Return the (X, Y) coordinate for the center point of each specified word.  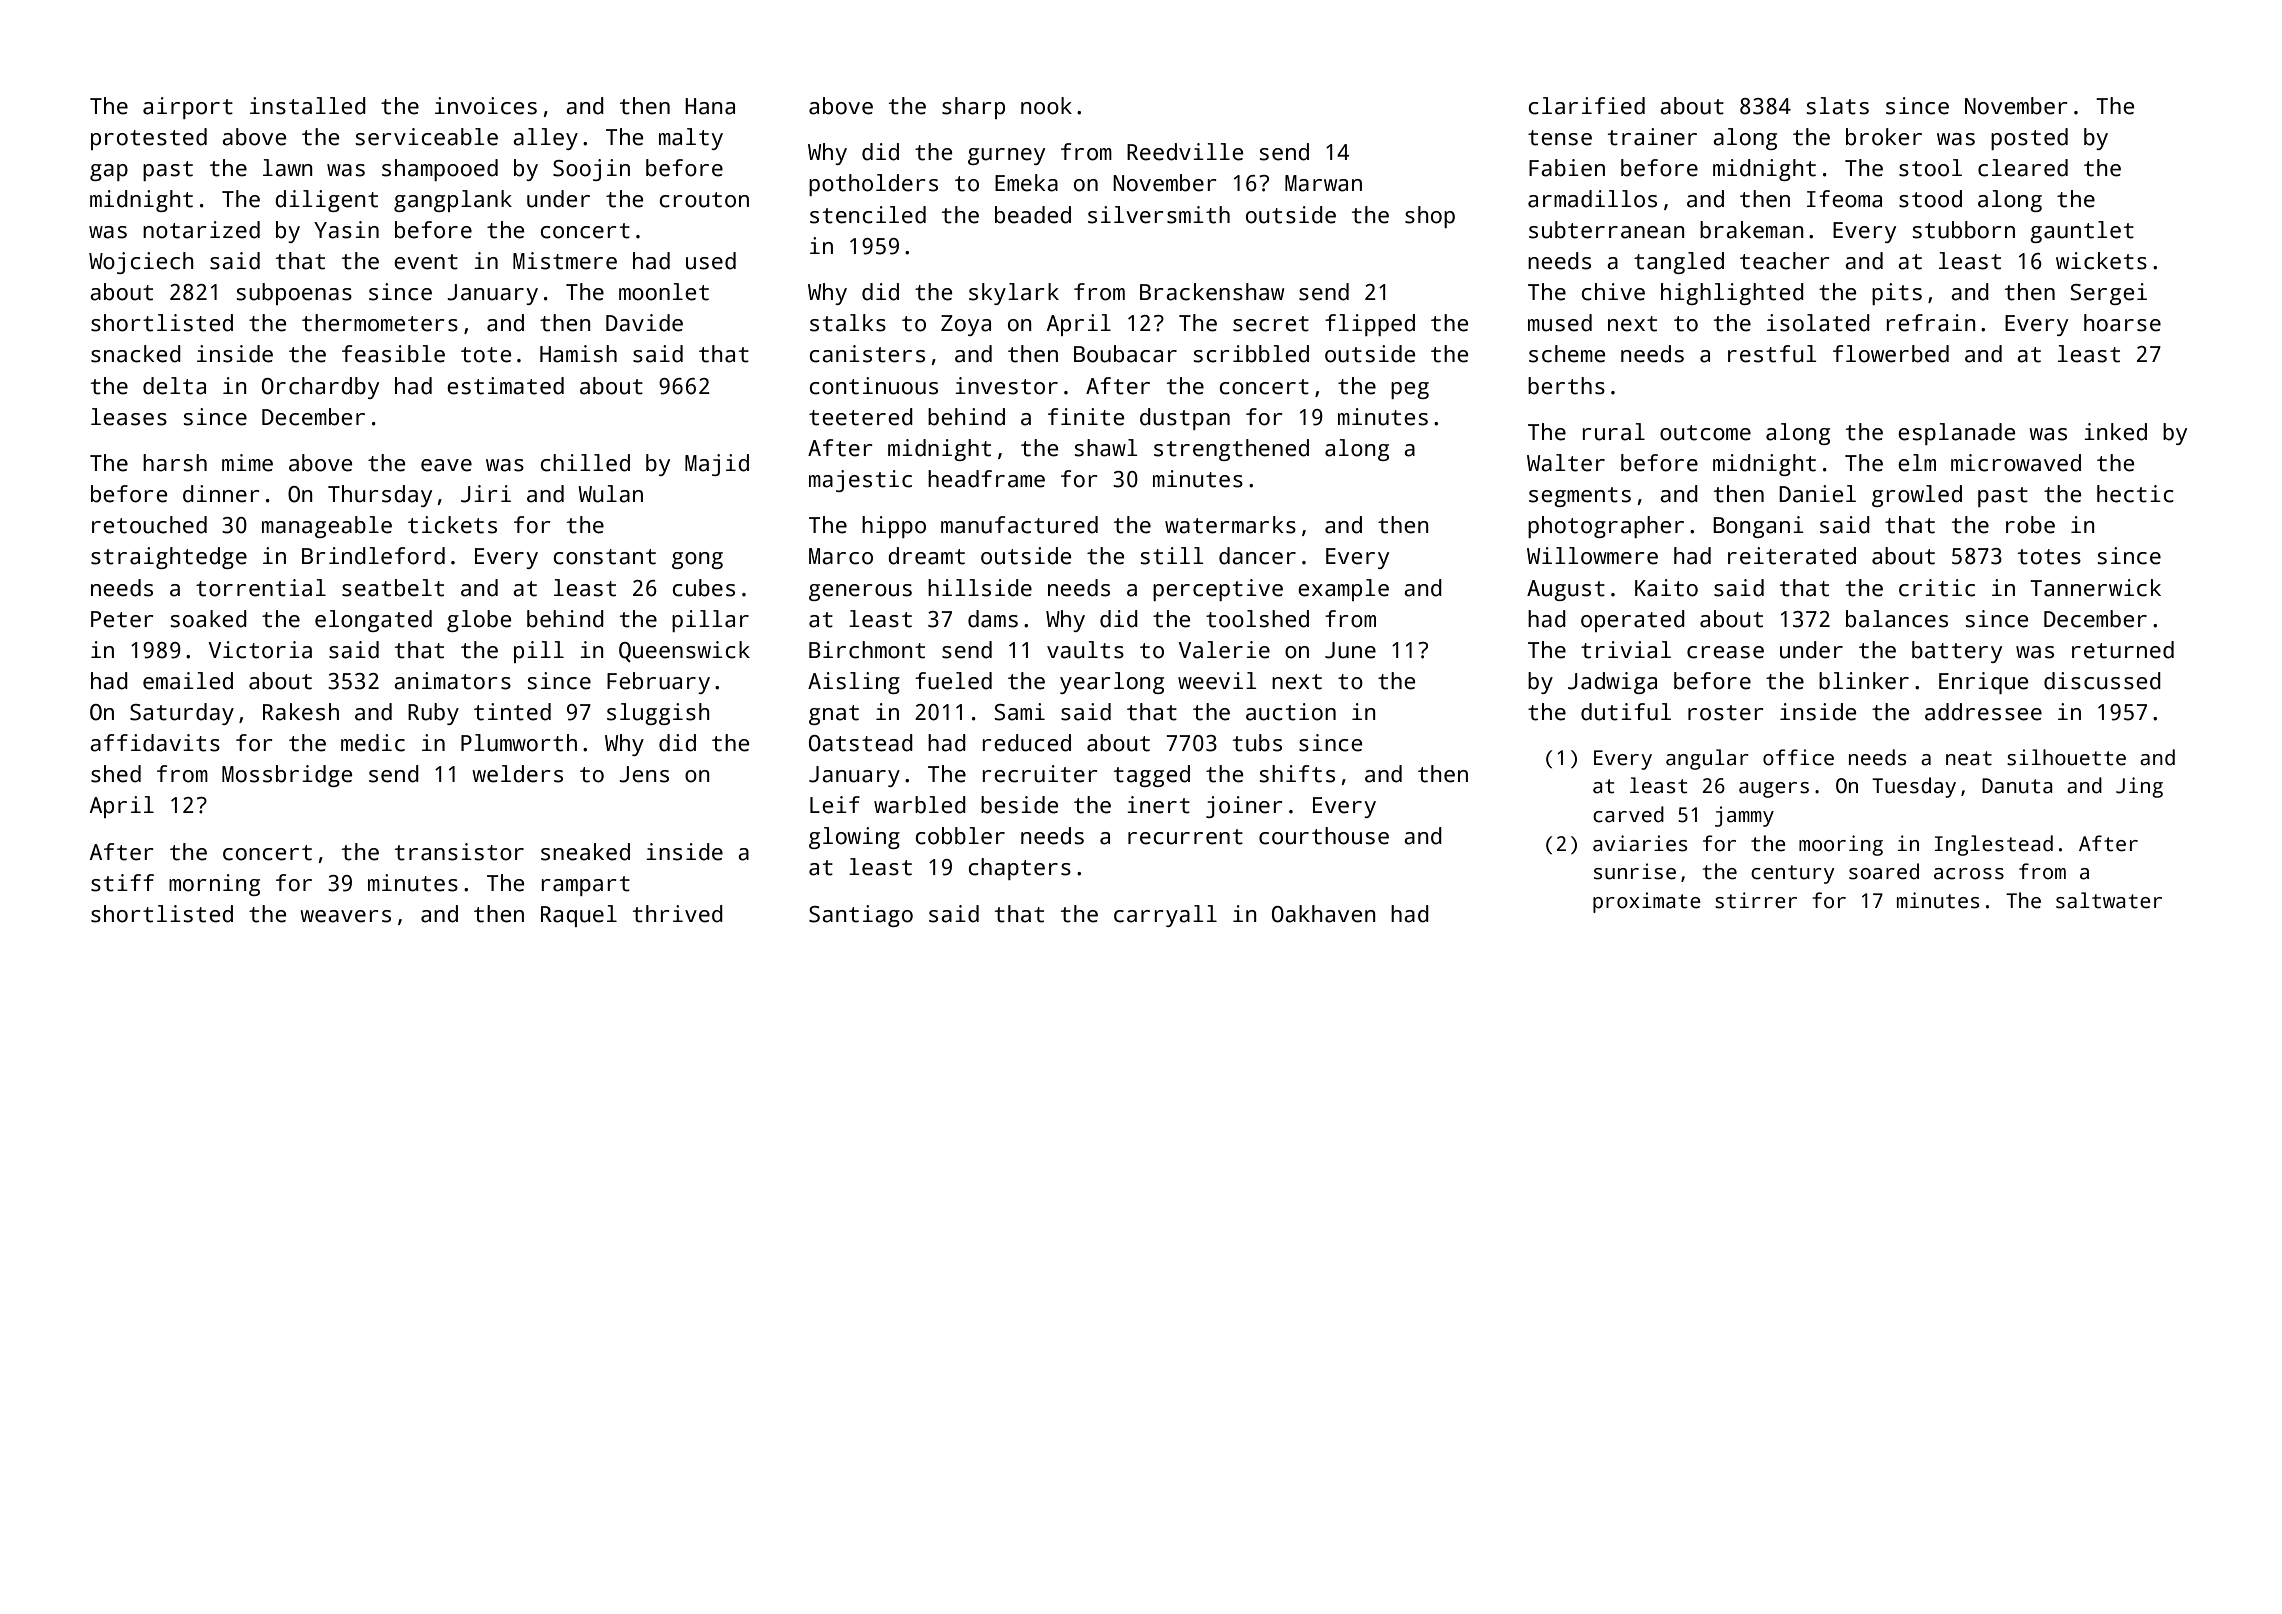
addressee (1983, 712)
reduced (1026, 743)
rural (1613, 432)
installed (308, 106)
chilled (585, 463)
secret (1271, 324)
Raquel (579, 916)
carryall (1165, 916)
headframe (986, 479)
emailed (188, 681)
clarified (1587, 106)
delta (174, 386)
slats (1838, 106)
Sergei (2108, 294)
